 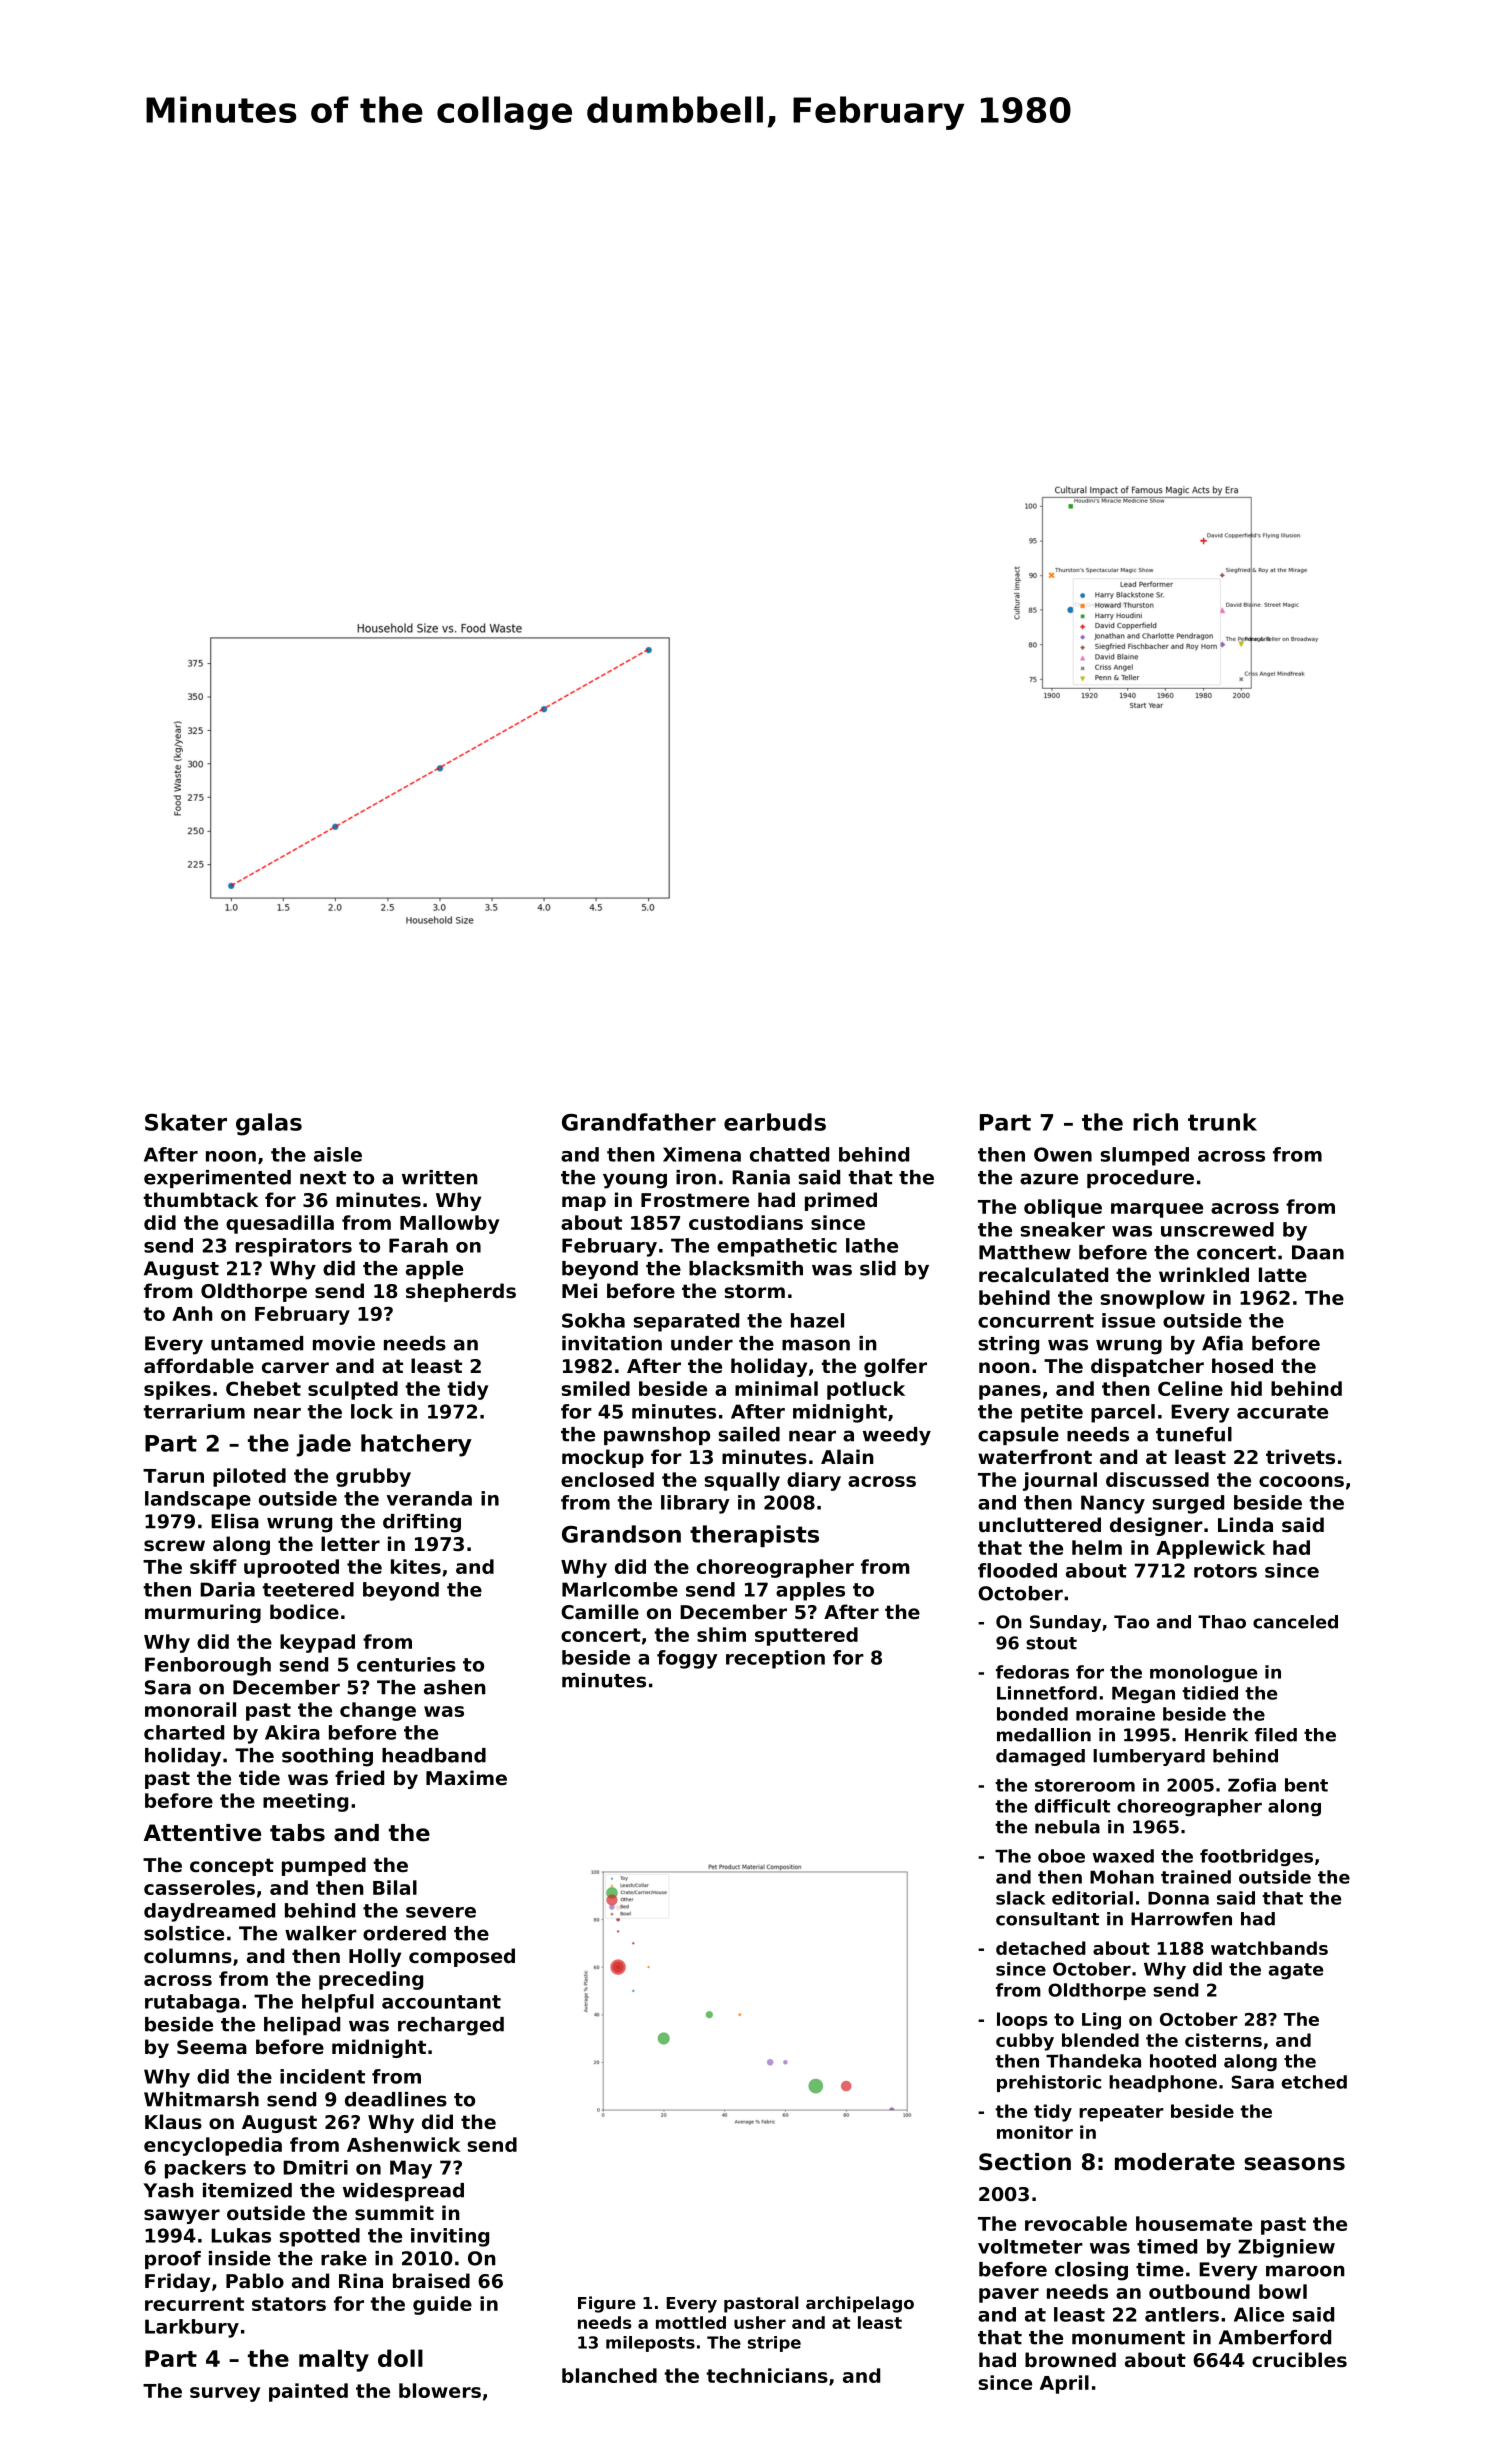 What do you see at coordinates (208, 1666) in the screenshot?
I see `Fenborough` at bounding box center [208, 1666].
